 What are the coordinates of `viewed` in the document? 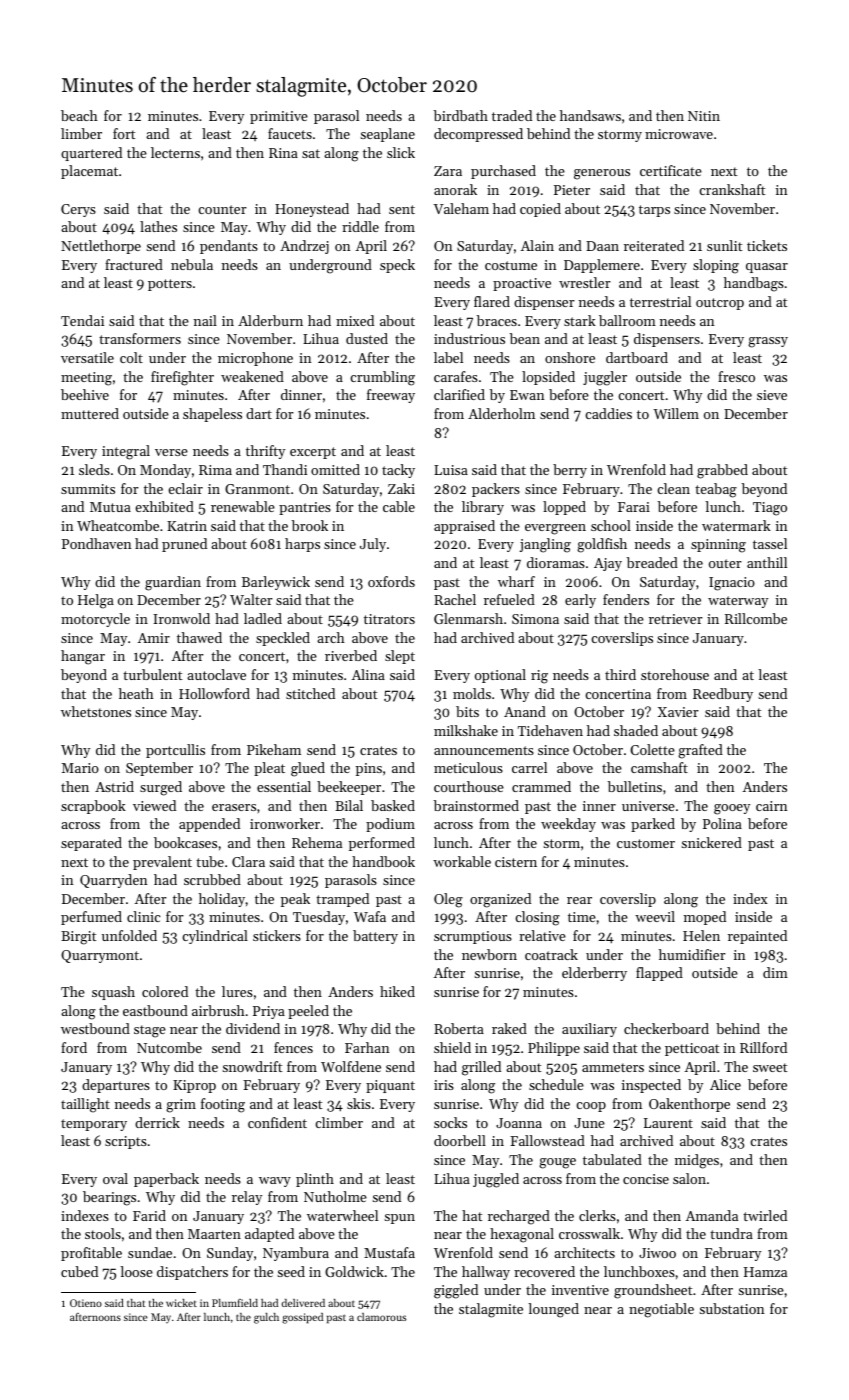 It's located at (154, 805).
